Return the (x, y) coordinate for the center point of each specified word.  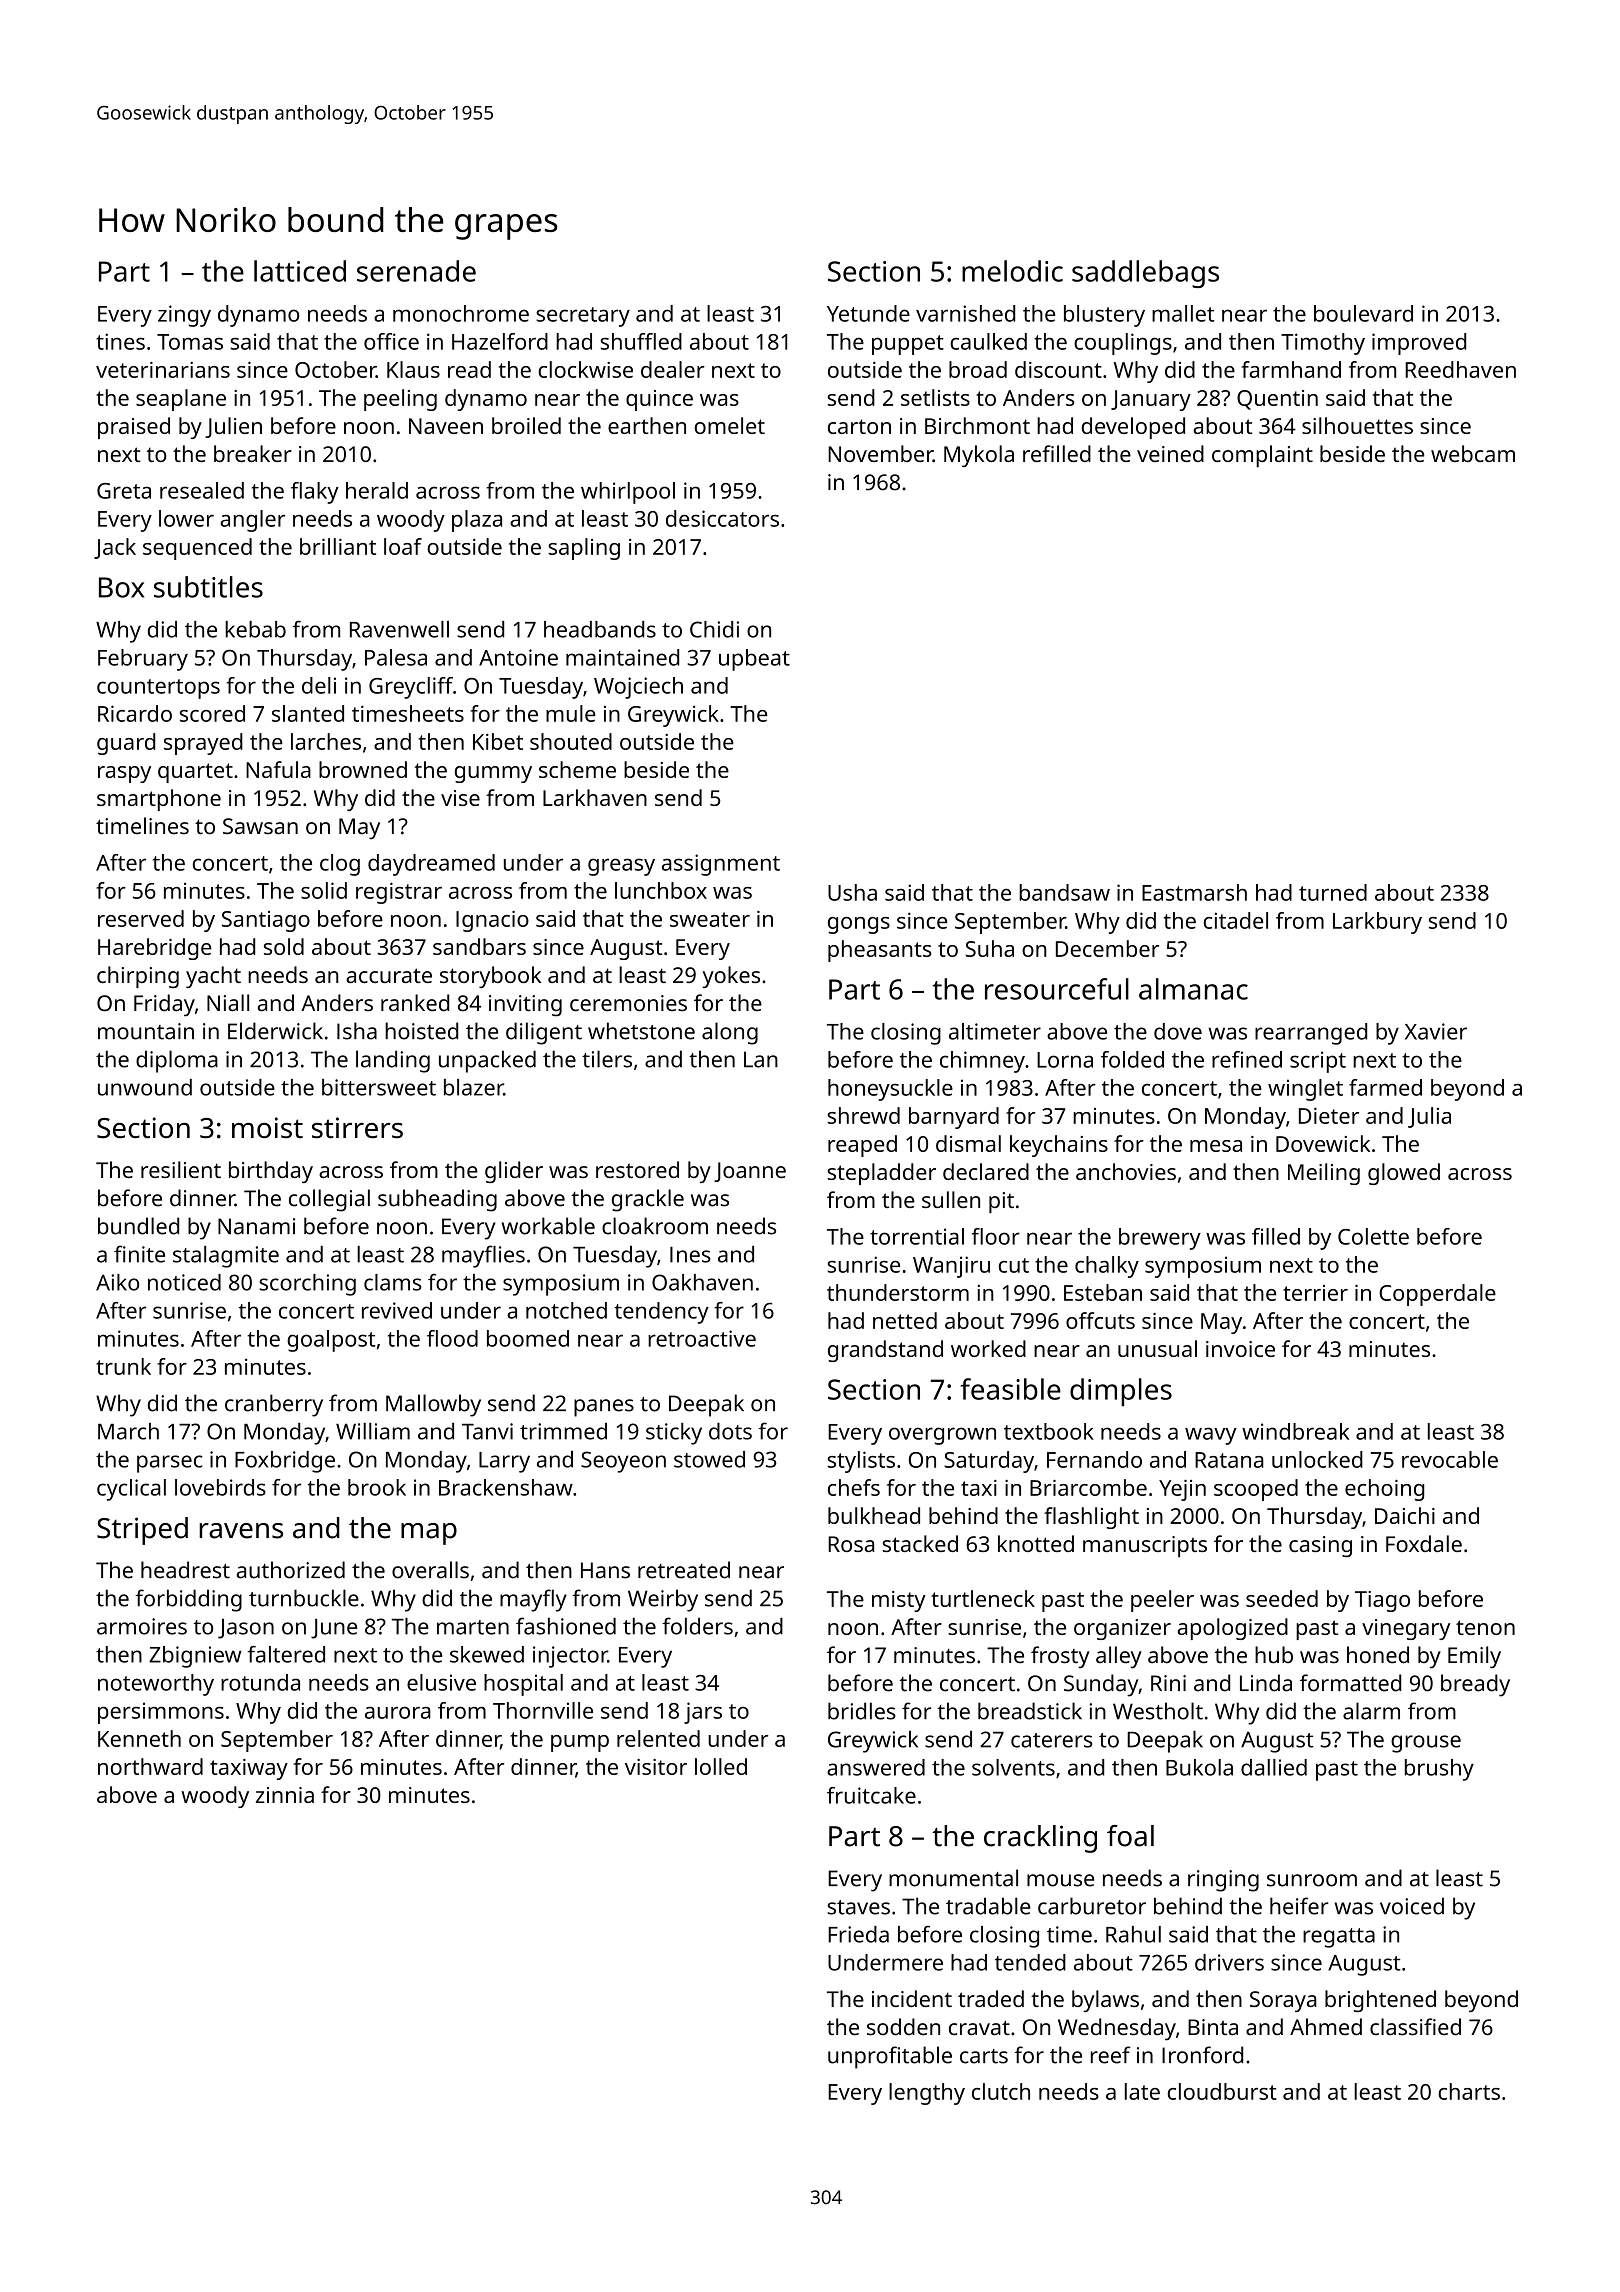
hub (1274, 1655)
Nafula (278, 769)
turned (1333, 892)
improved (1419, 344)
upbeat (754, 660)
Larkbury (1377, 923)
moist (267, 1128)
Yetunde (868, 313)
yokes (731, 977)
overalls (430, 1570)
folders (697, 1626)
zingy (184, 316)
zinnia (285, 1795)
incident (912, 1998)
